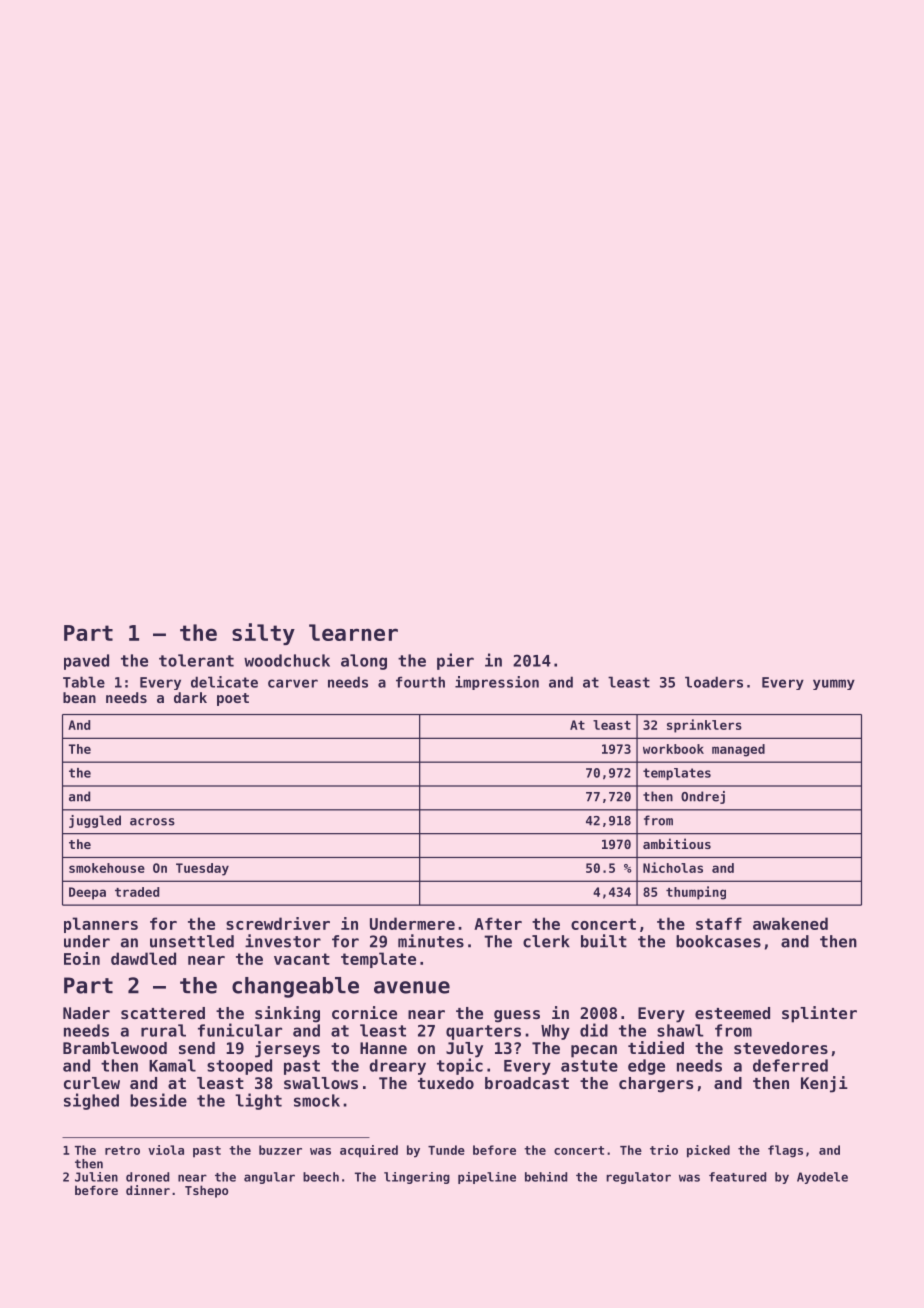  Describe the element at coordinates (677, 843) in the screenshot. I see `ambitious` at that location.
